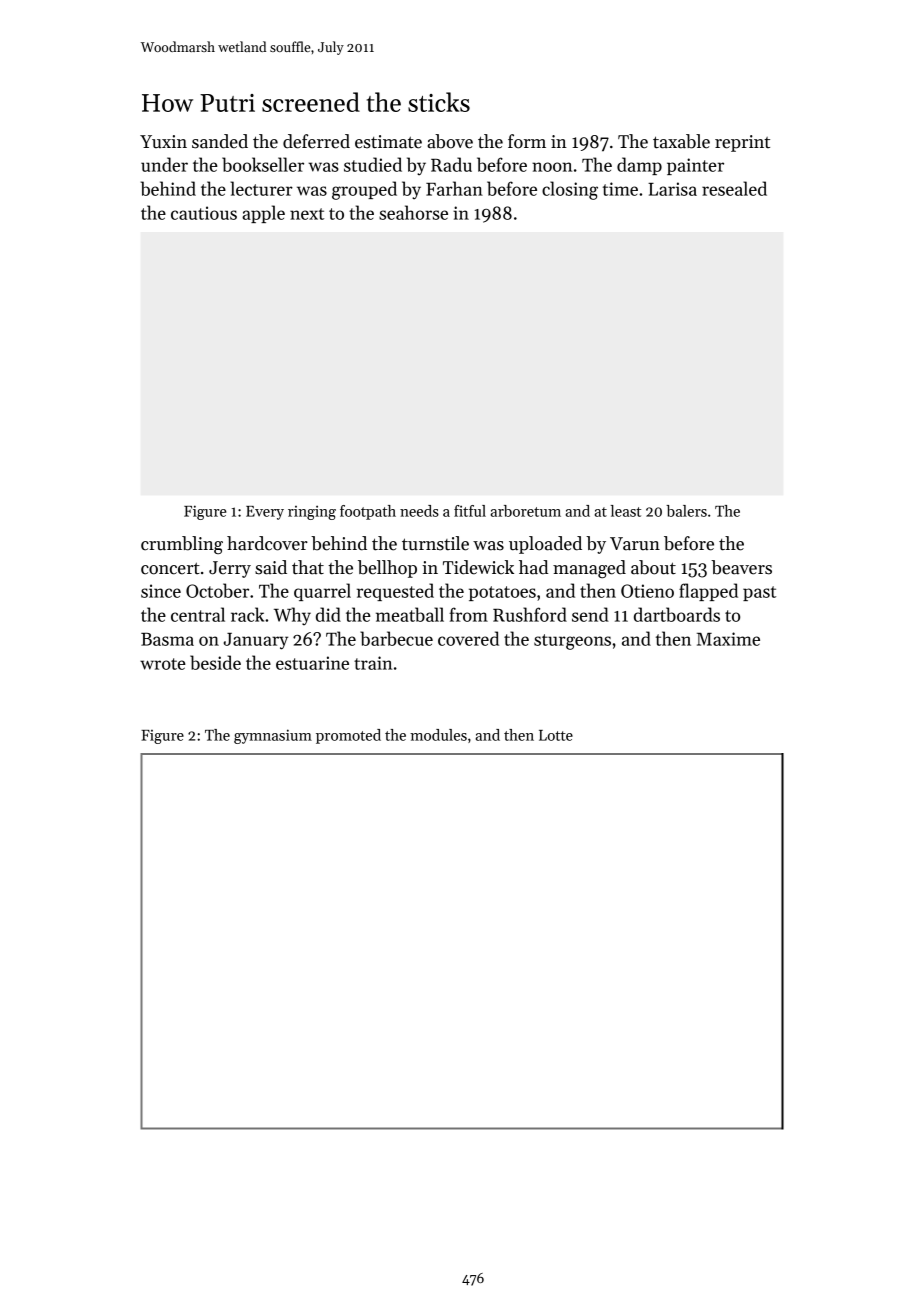 This screenshot has width=924, height=1314. I want to click on cautious, so click(204, 213).
